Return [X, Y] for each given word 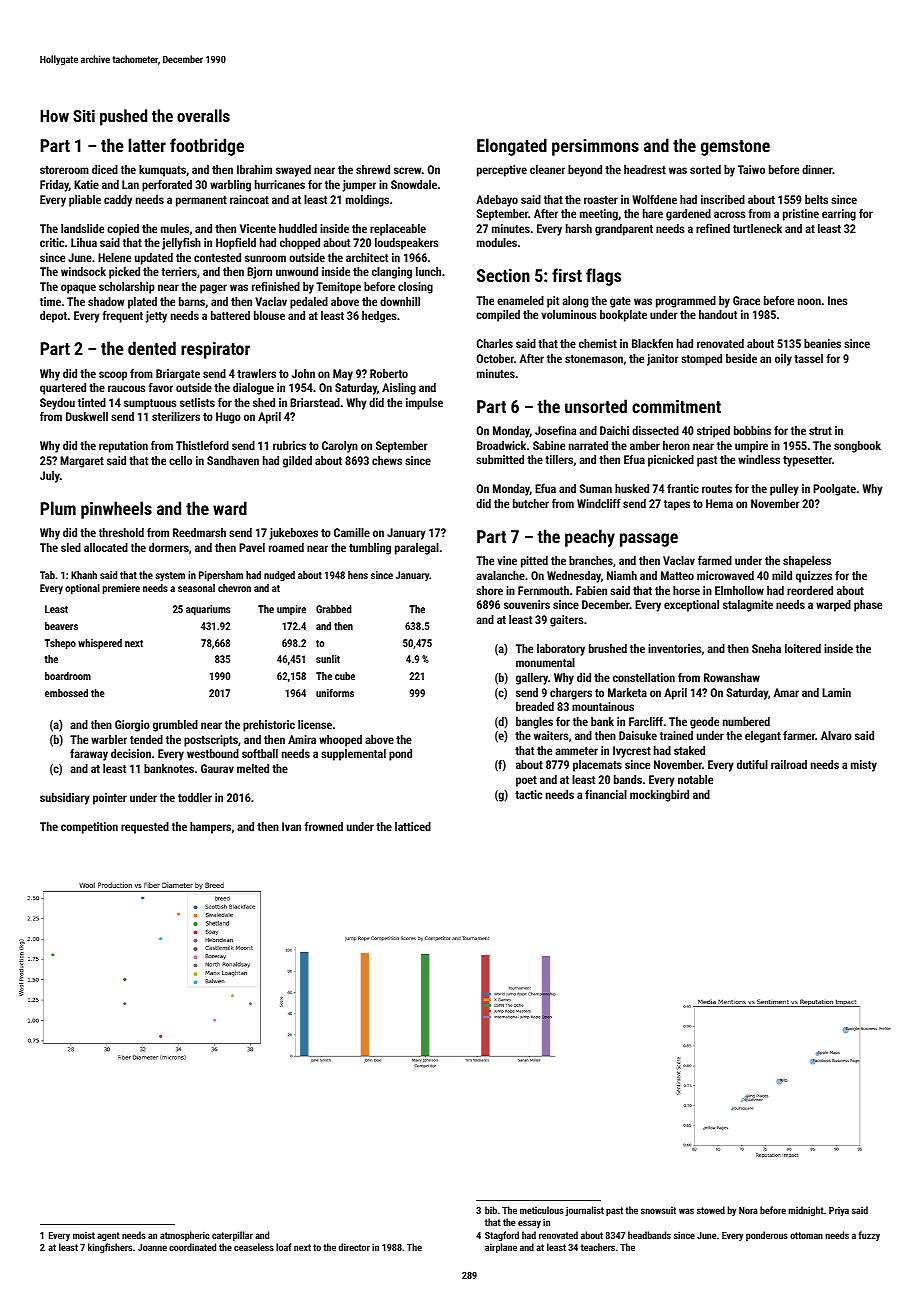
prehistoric [269, 726]
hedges [379, 317]
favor [161, 387]
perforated [167, 186]
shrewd [373, 169]
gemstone [735, 148]
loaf [283, 1247]
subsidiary [65, 799]
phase [868, 606]
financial [606, 794]
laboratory [561, 650]
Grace [746, 300]
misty [864, 766]
